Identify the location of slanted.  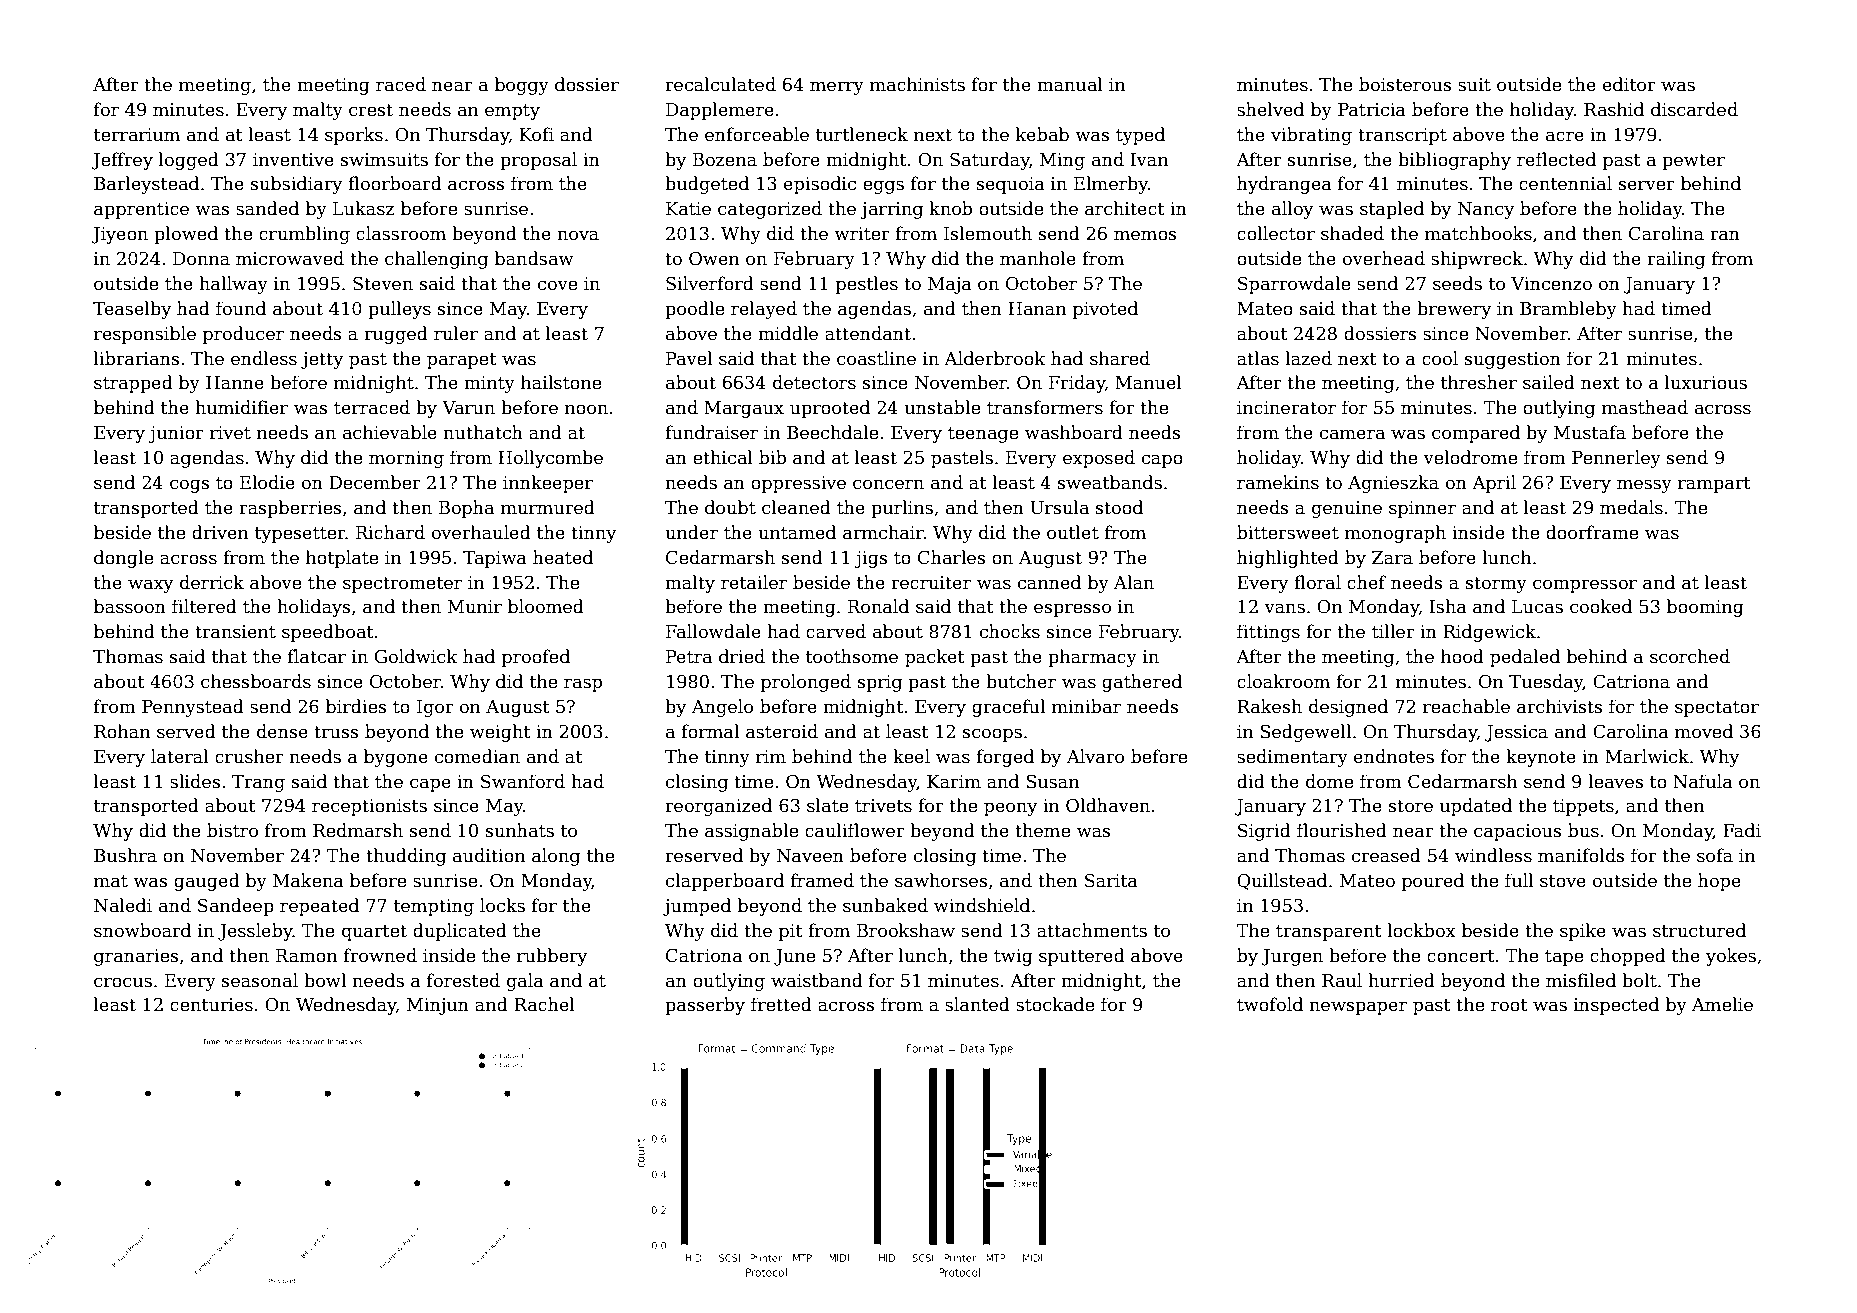
(977, 1004).
